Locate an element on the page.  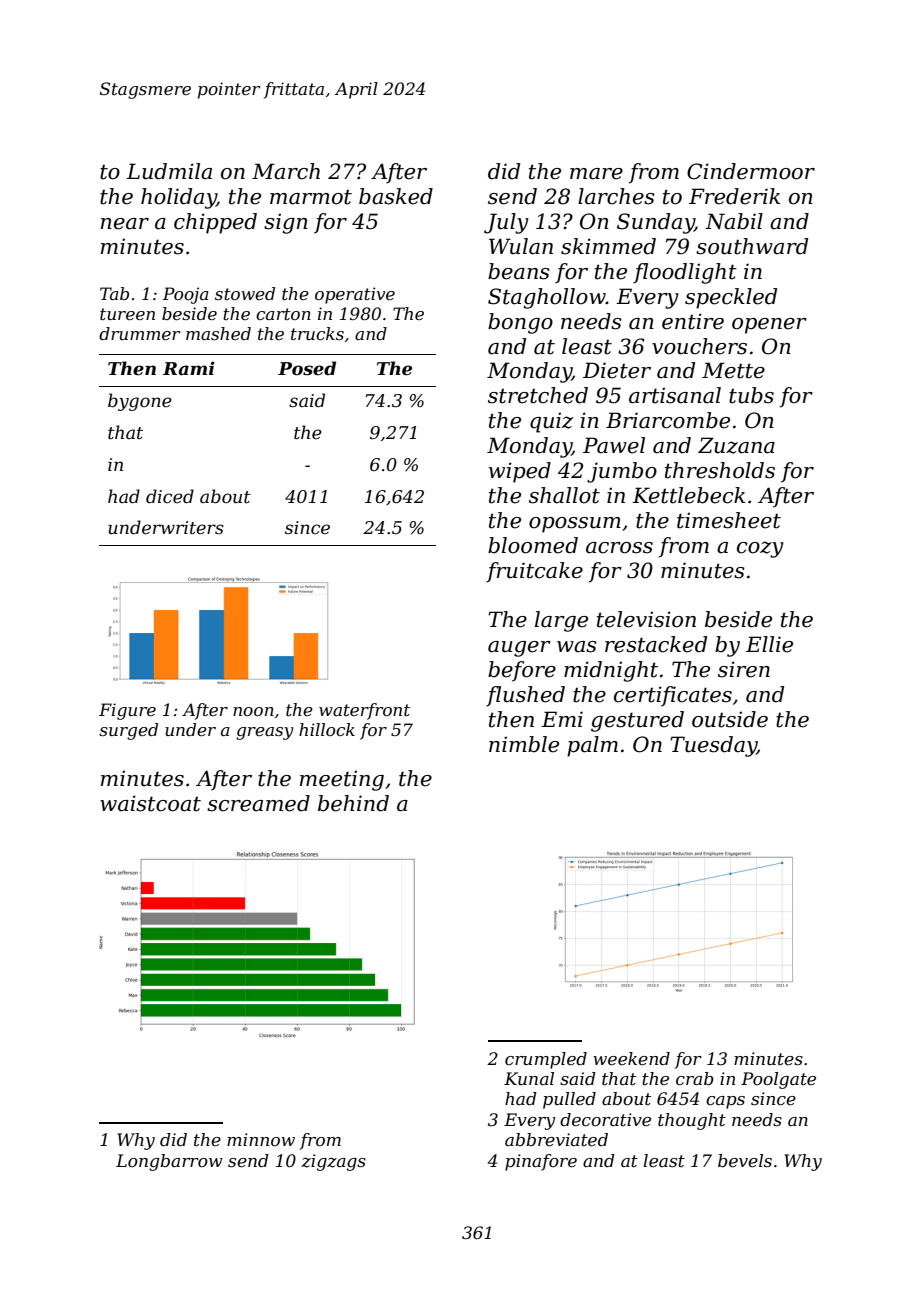
larches is located at coordinates (616, 196).
